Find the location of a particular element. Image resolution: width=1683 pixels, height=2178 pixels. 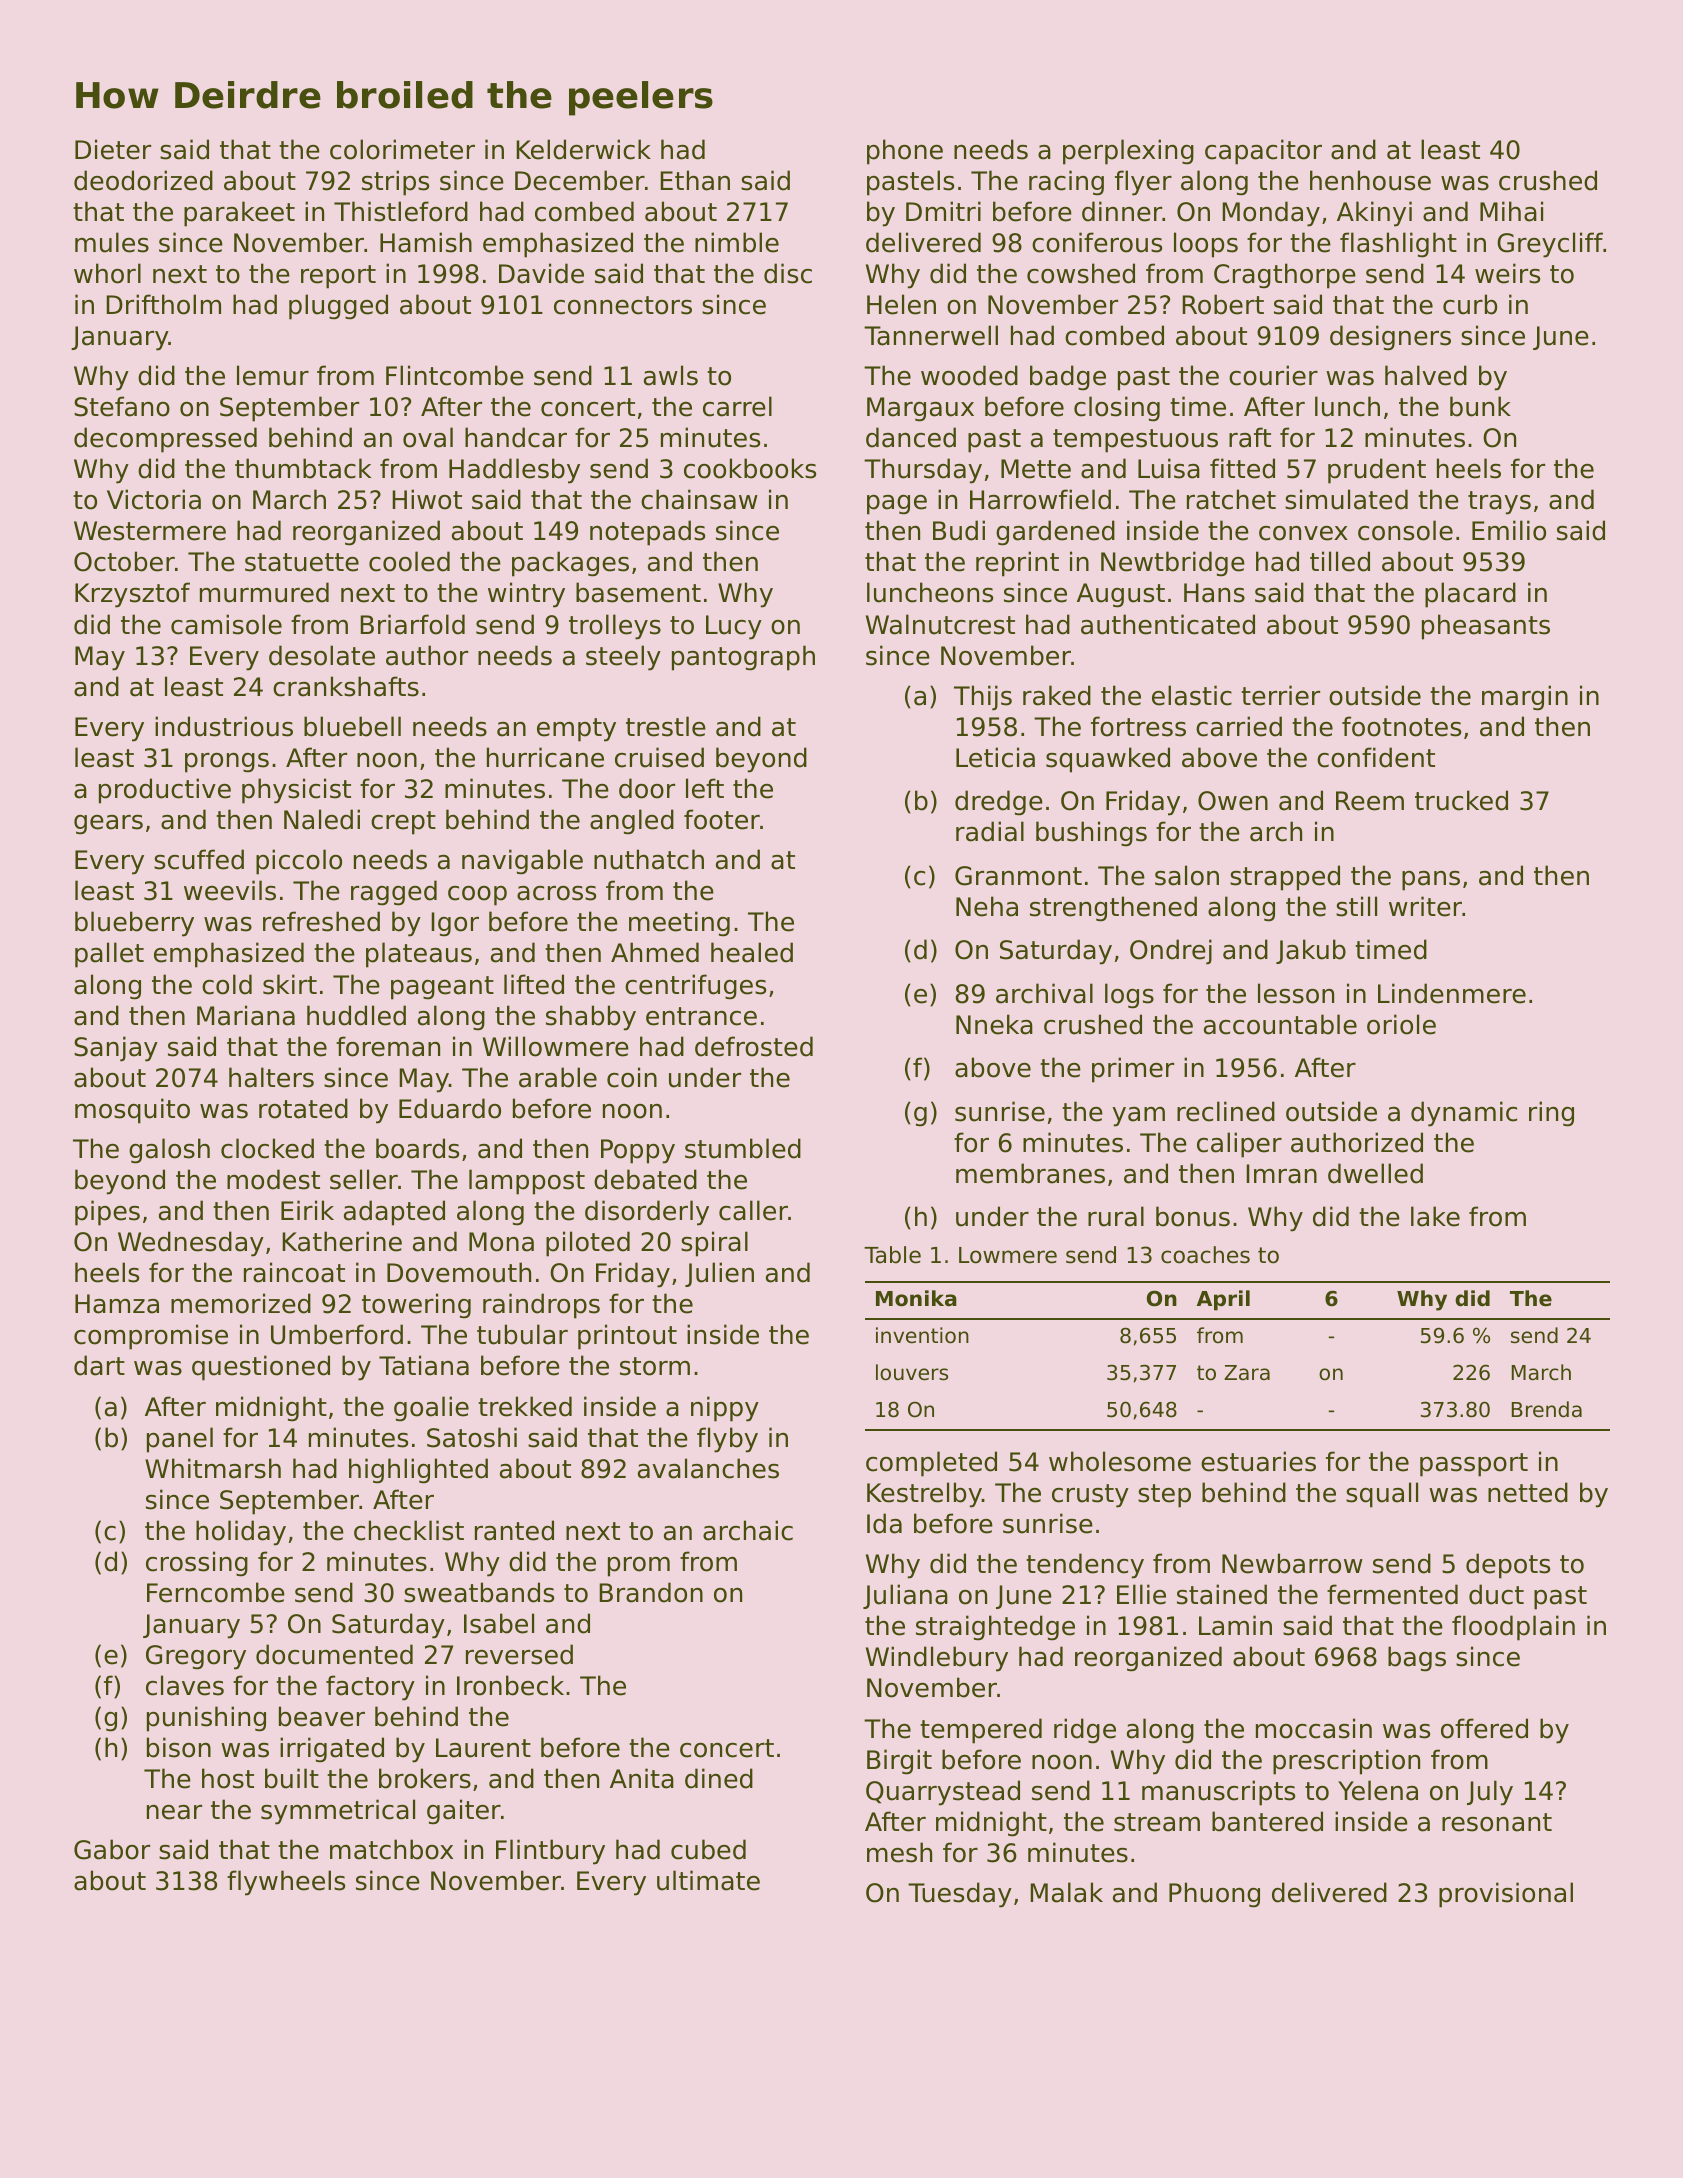

Poppy is located at coordinates (638, 1151).
